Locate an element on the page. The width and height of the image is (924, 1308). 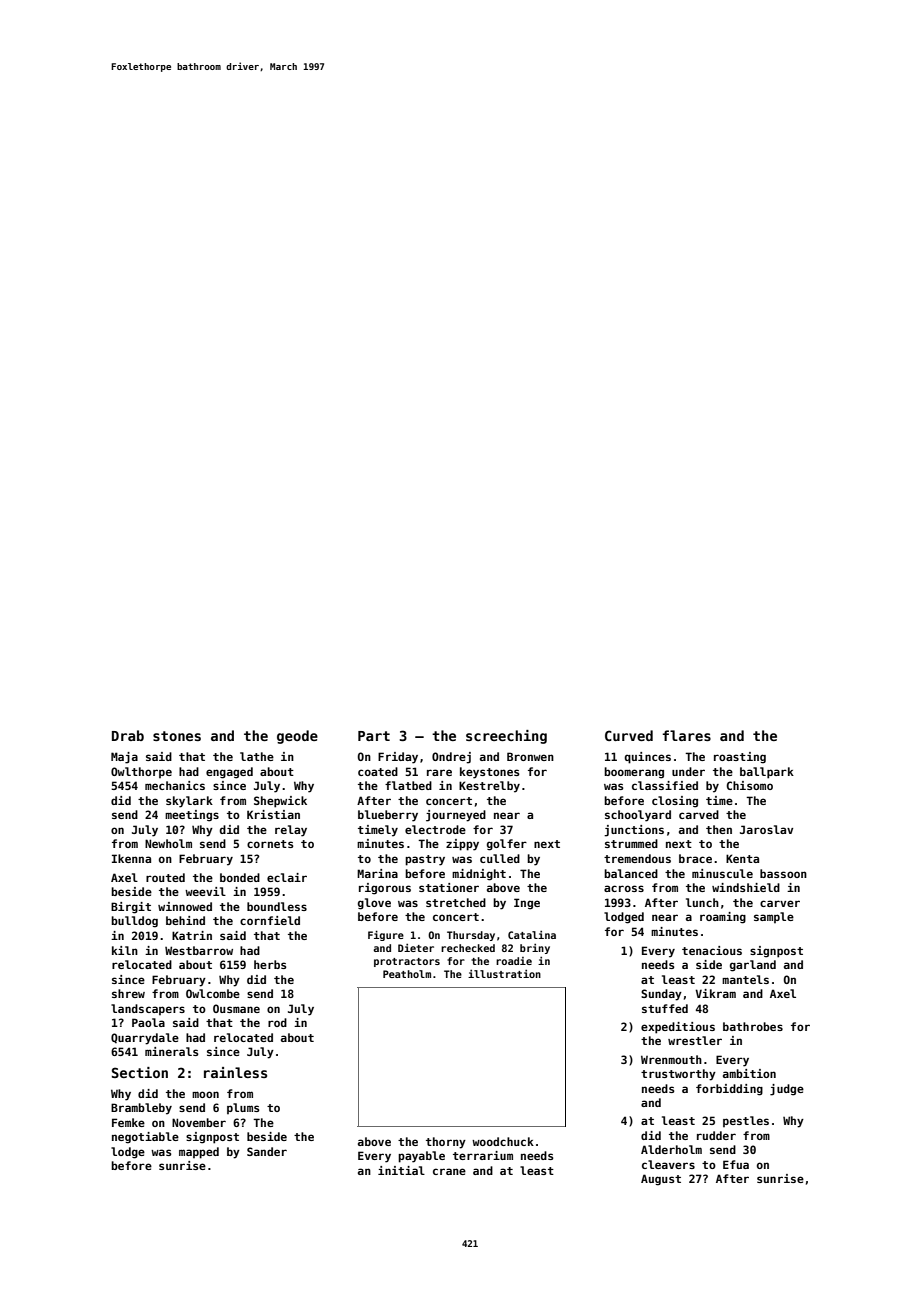
then is located at coordinates (719, 829).
